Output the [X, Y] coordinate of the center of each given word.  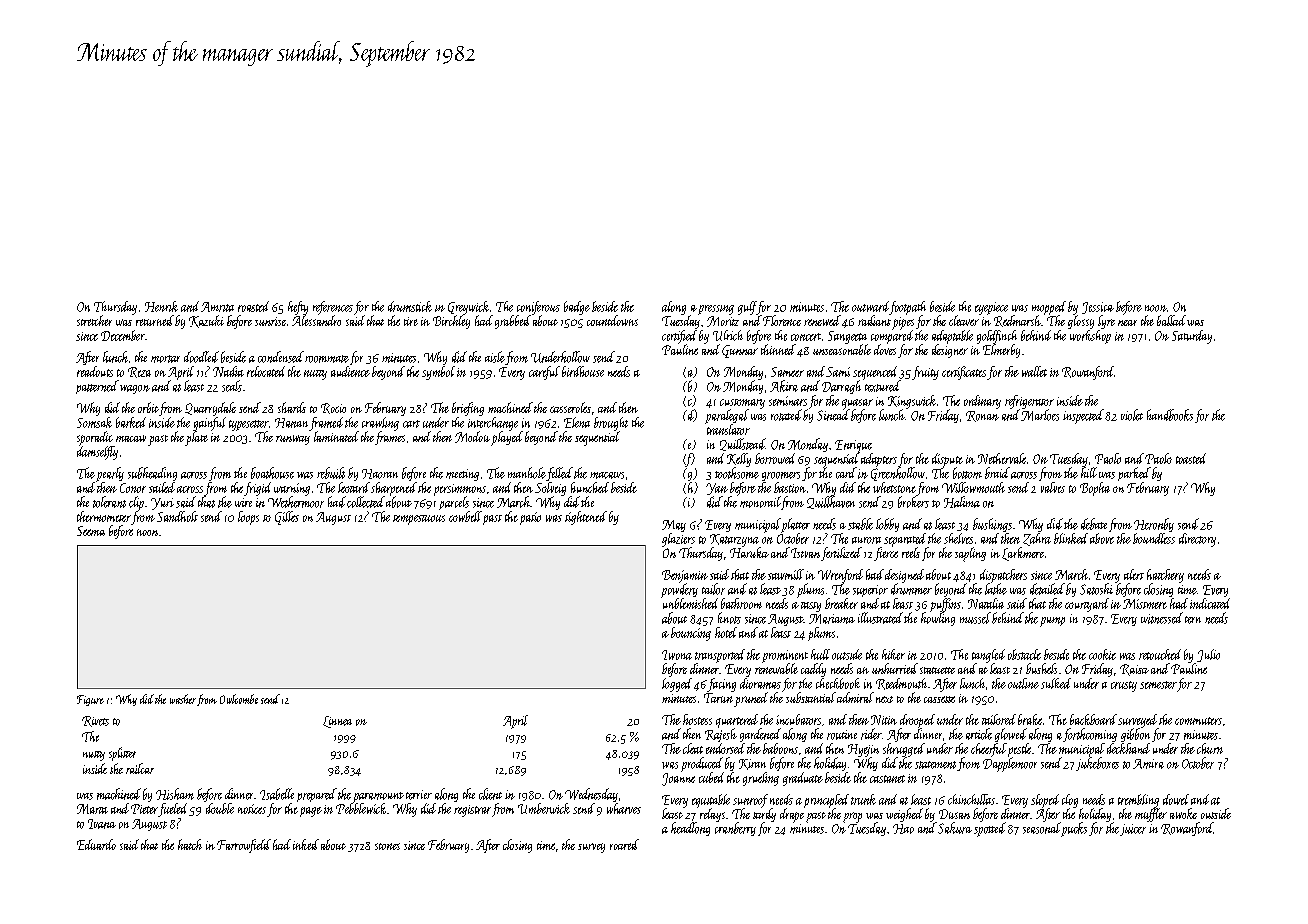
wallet [1034, 371]
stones [387, 846]
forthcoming [1090, 735]
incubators [798, 719]
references [333, 308]
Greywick [468, 308]
